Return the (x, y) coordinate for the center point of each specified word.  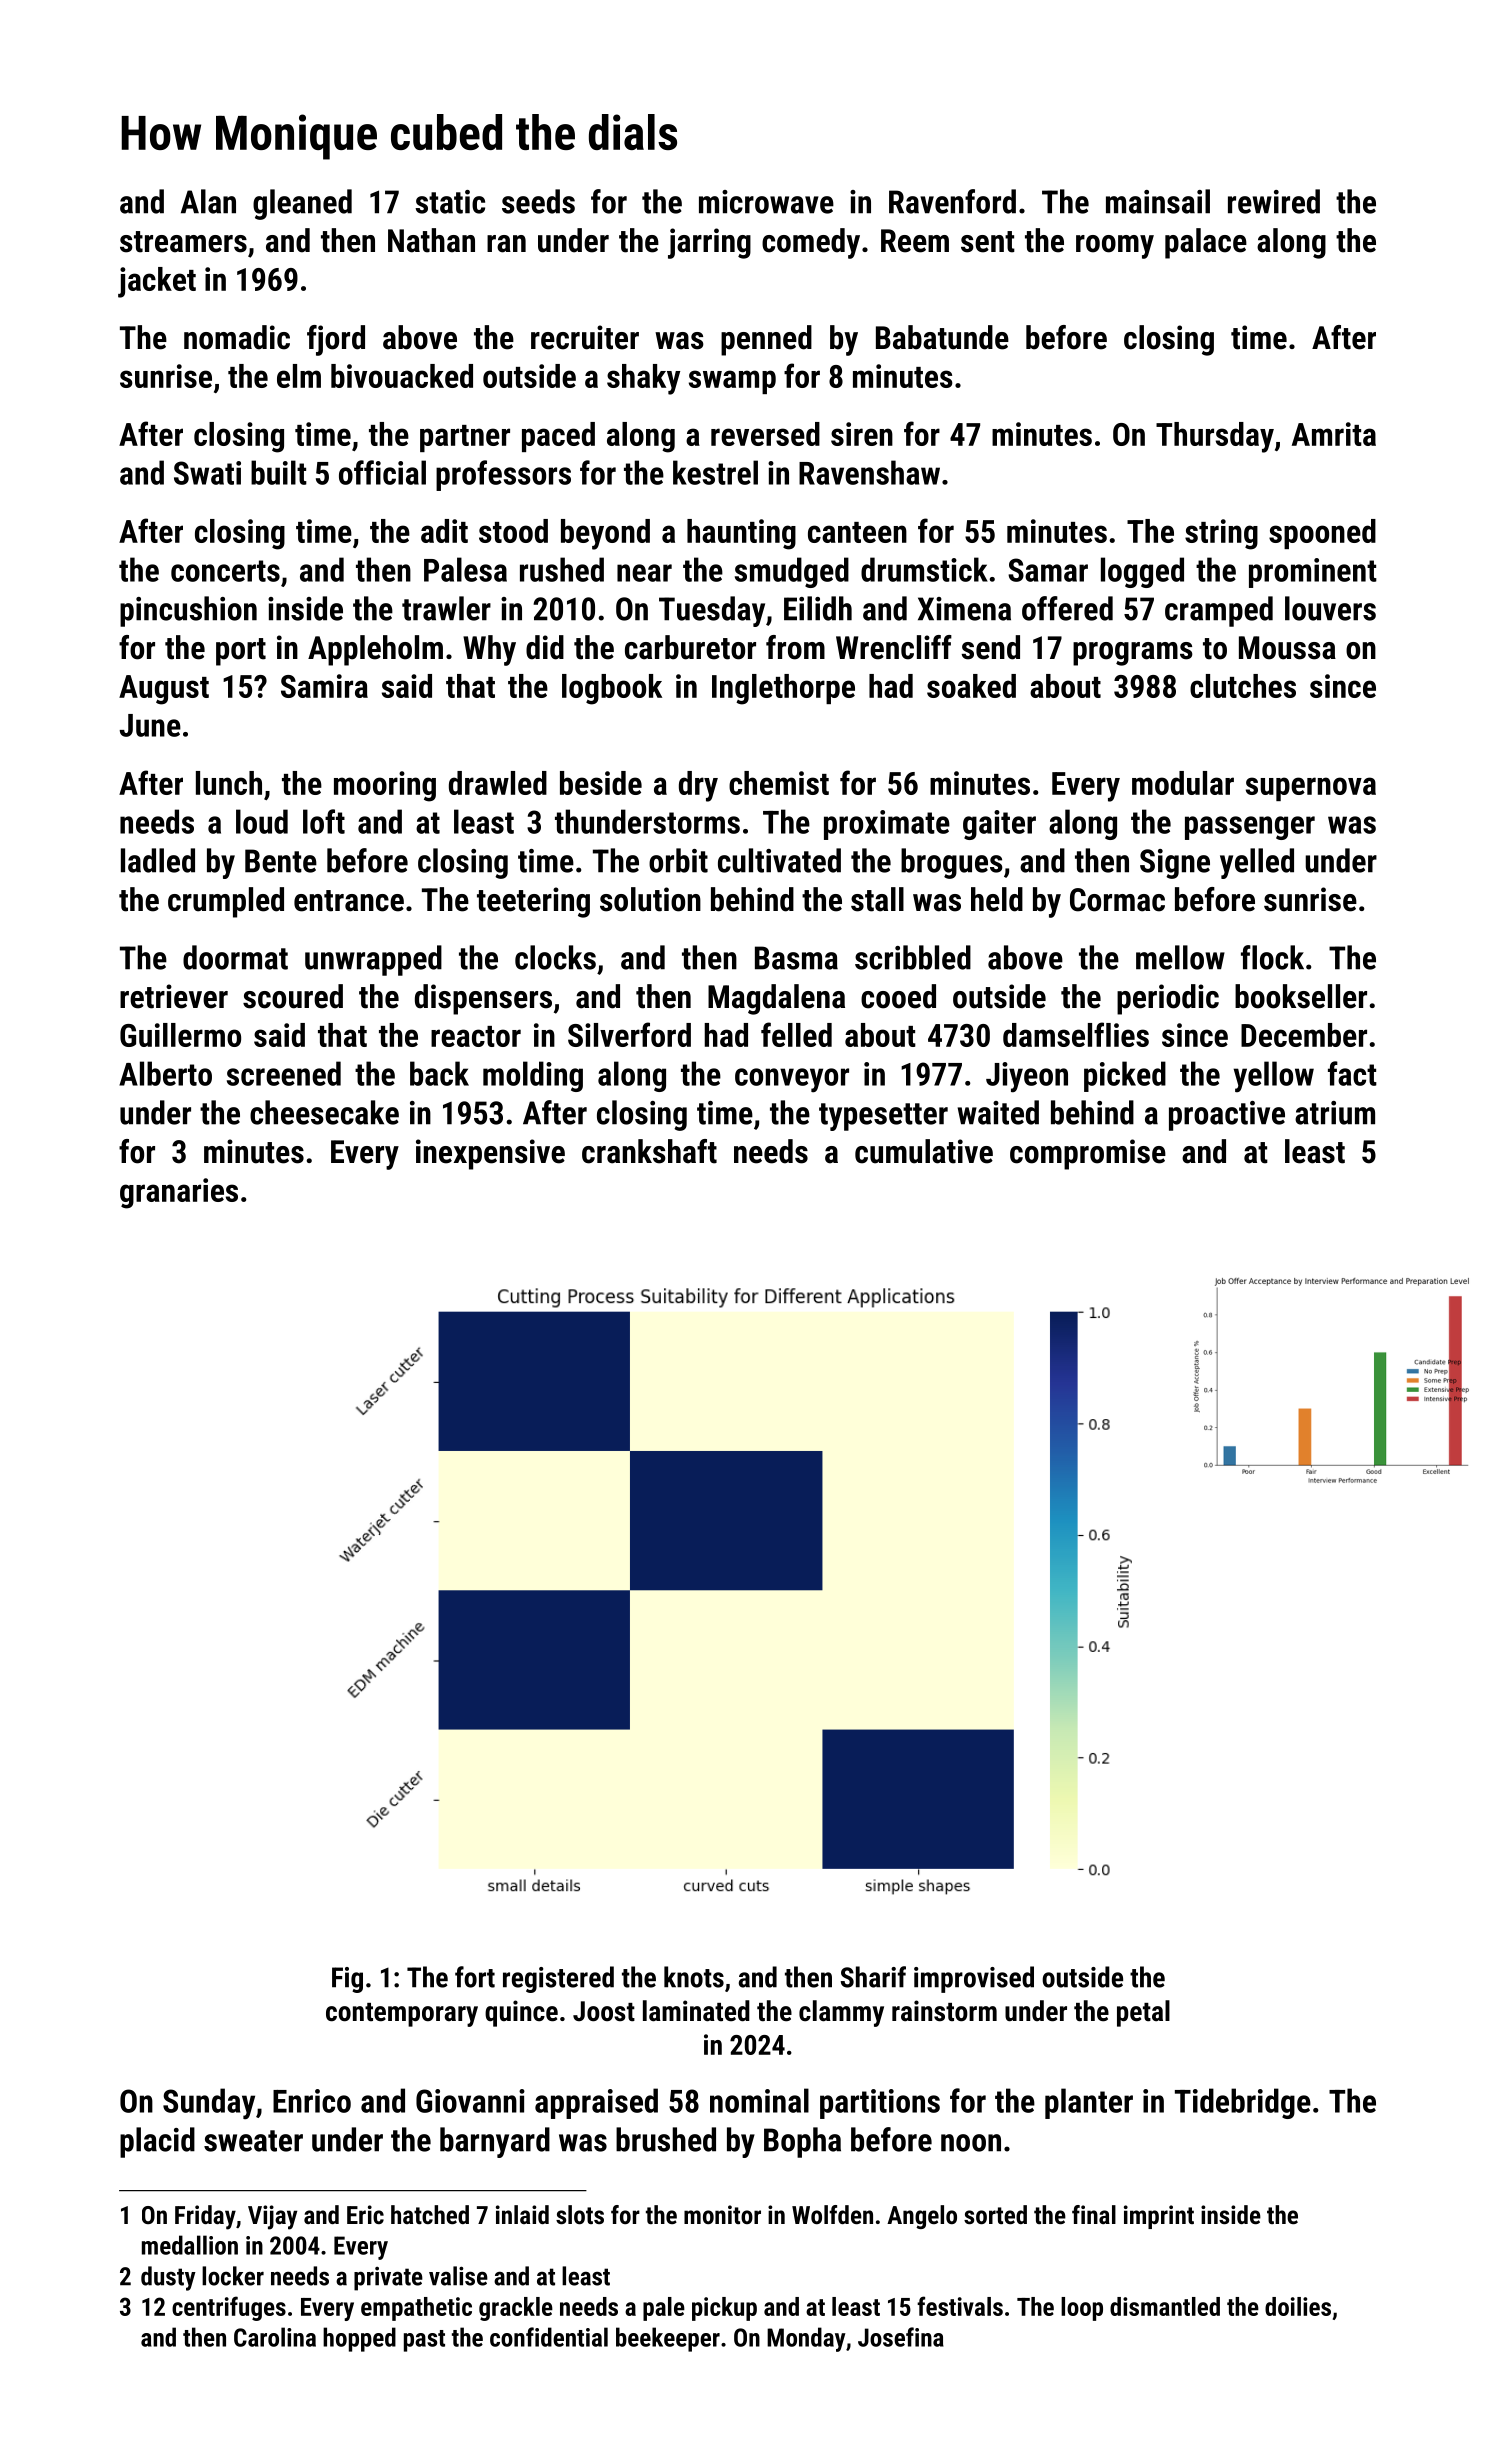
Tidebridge (1243, 2103)
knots (694, 1977)
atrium (1335, 1113)
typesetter (883, 1117)
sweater (253, 2141)
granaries (179, 1193)
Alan (208, 201)
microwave (766, 202)
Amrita (1334, 434)
